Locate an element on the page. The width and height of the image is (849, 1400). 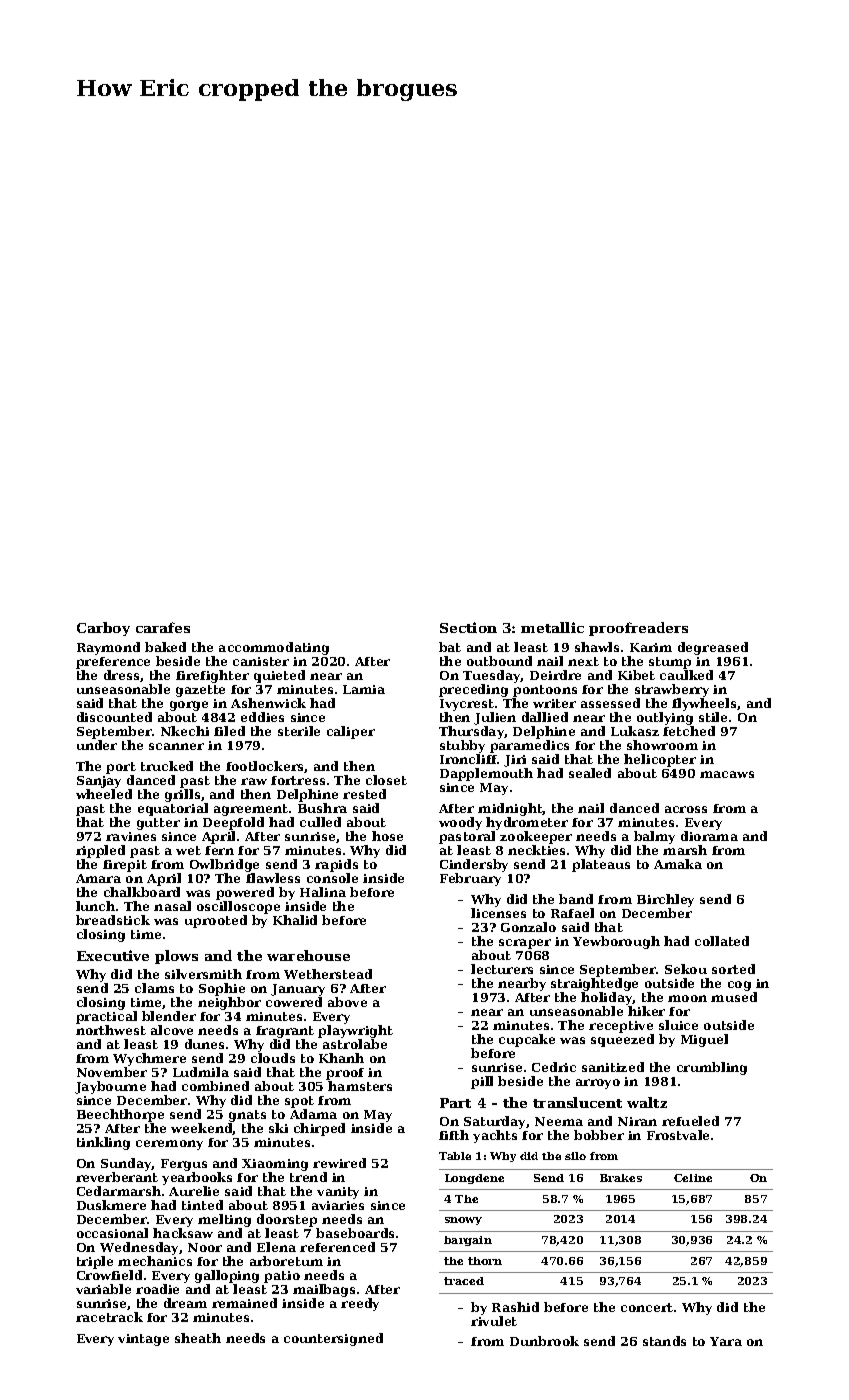
Amaka is located at coordinates (678, 864).
